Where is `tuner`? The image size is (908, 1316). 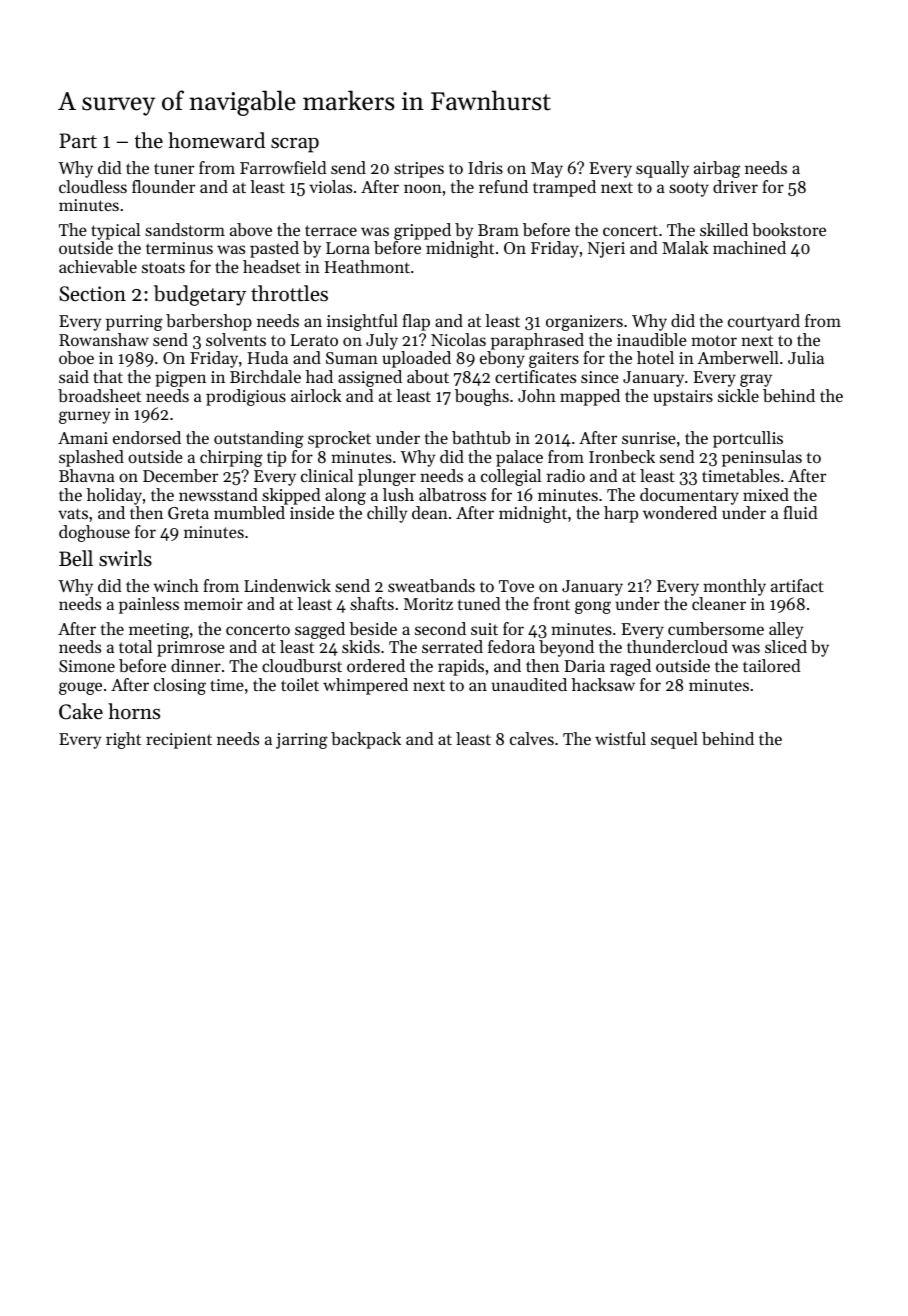
tuner is located at coordinates (174, 168).
